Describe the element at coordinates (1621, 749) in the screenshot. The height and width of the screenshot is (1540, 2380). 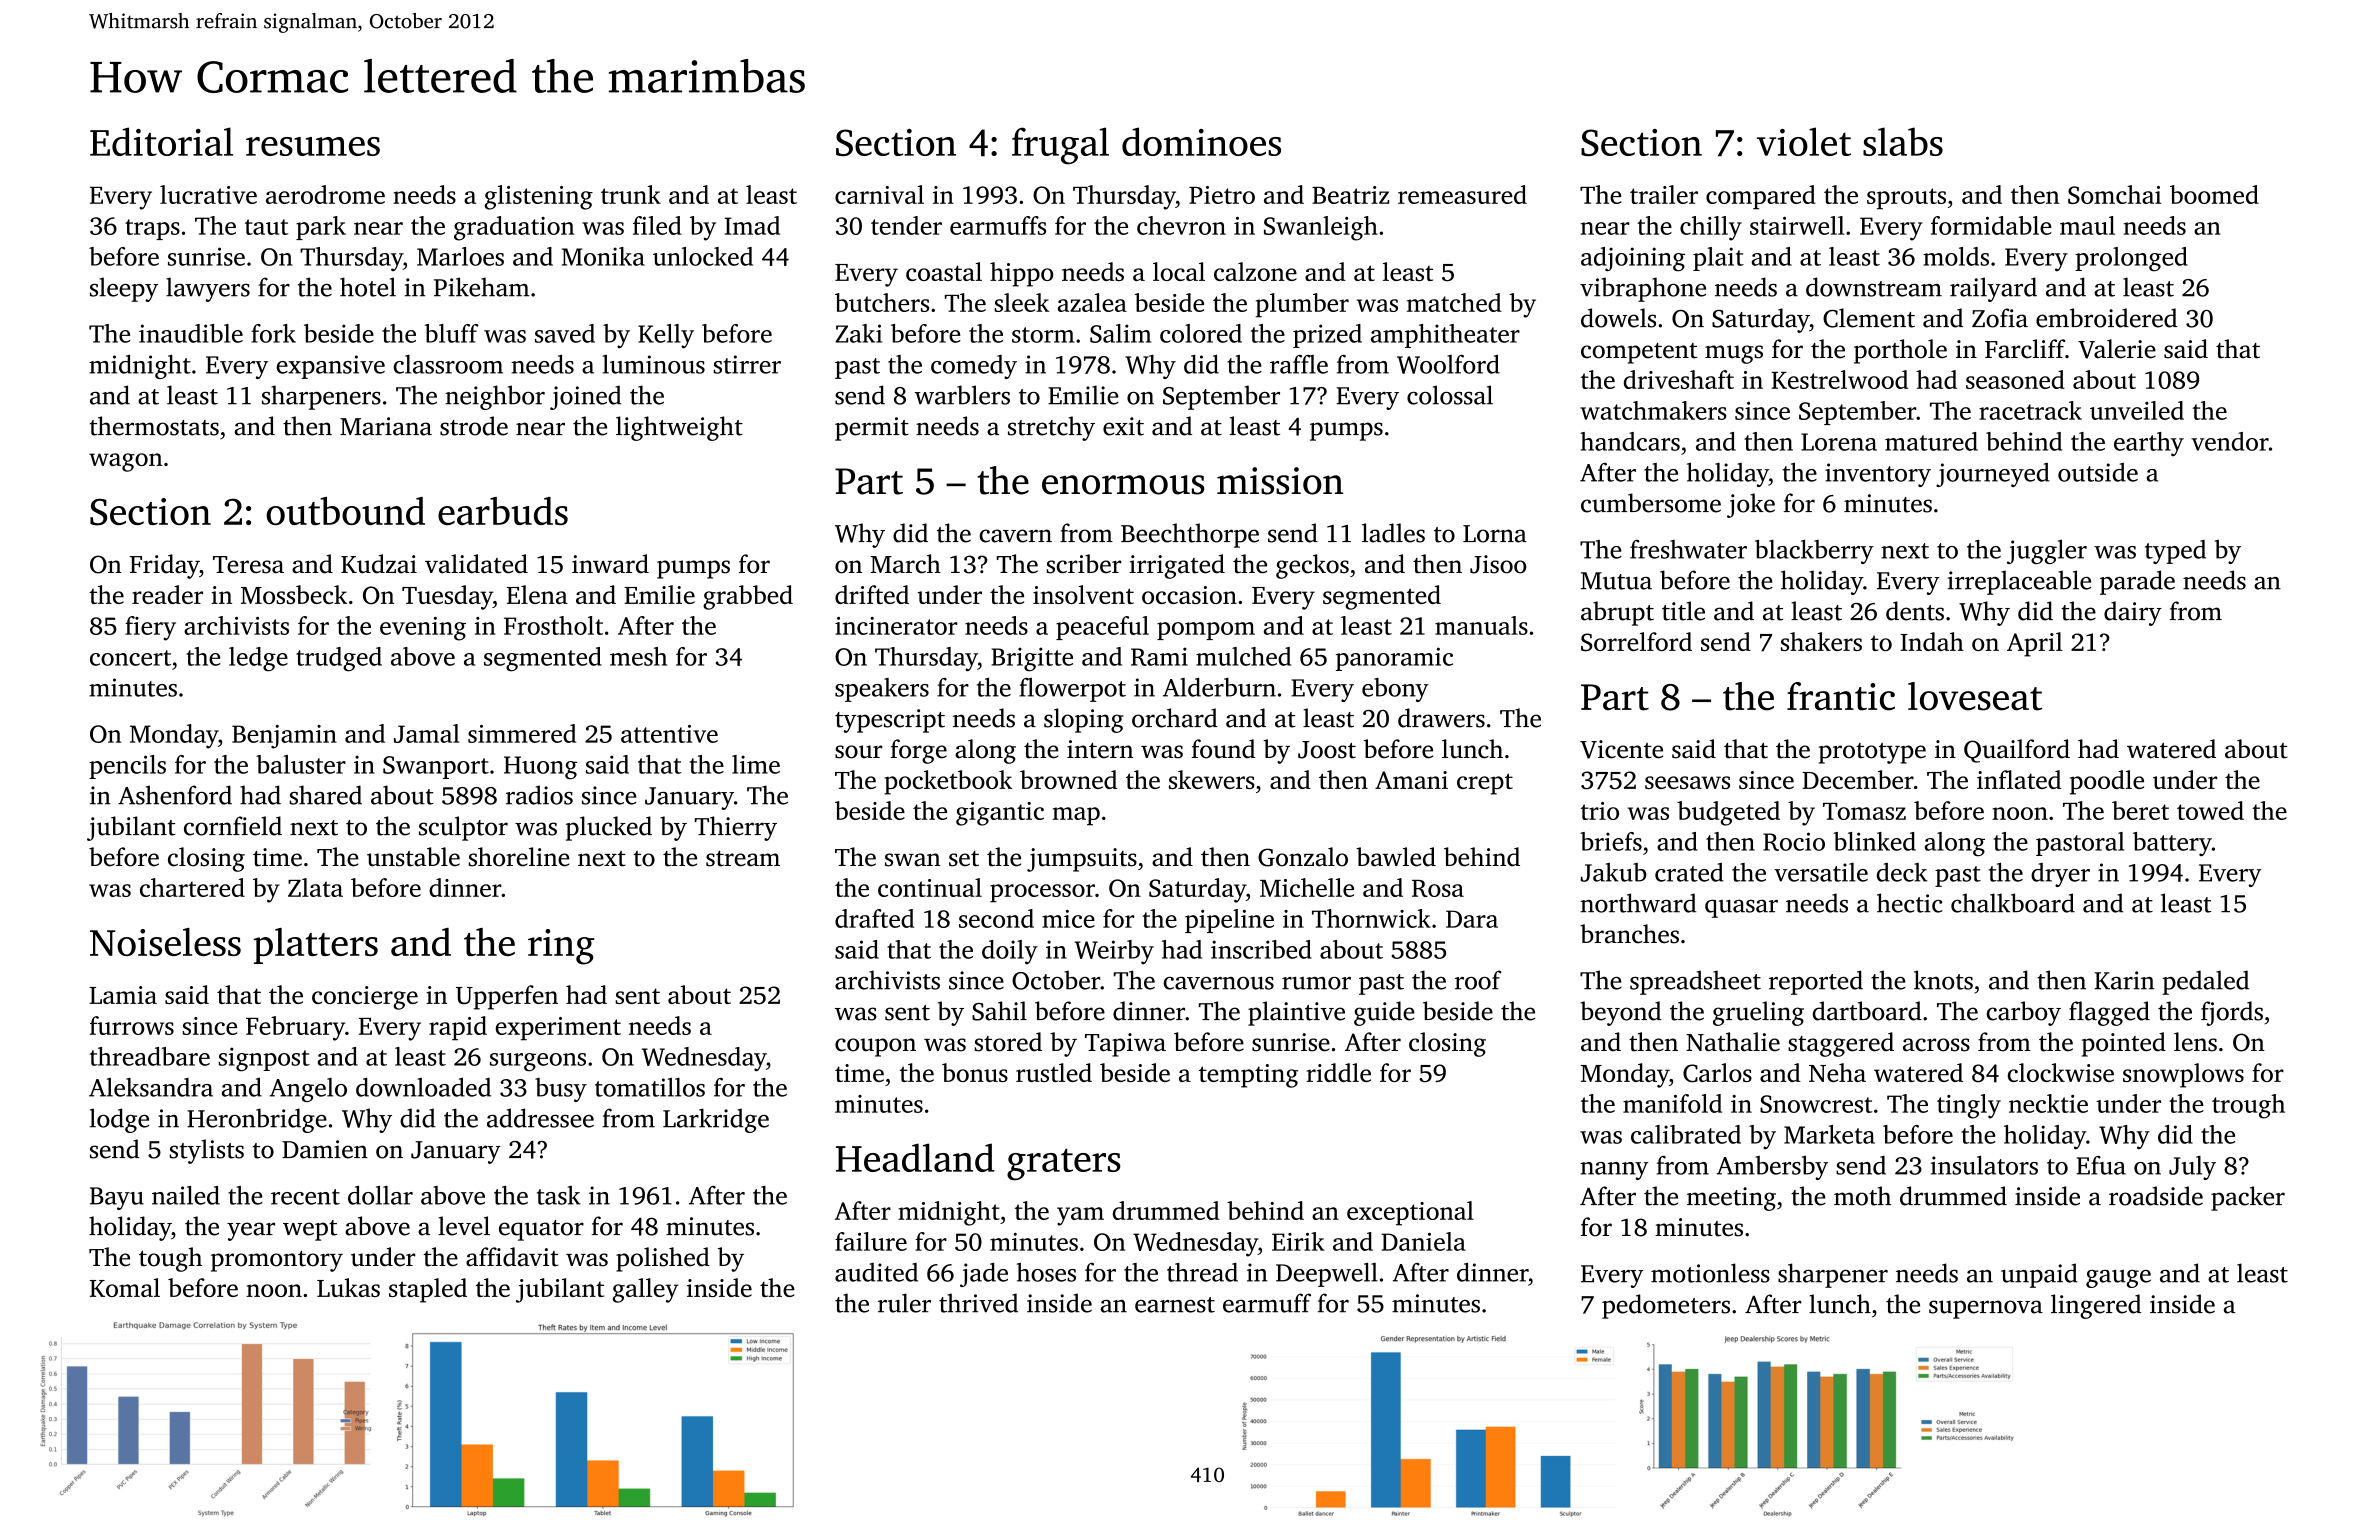
I see `Vicente` at that location.
